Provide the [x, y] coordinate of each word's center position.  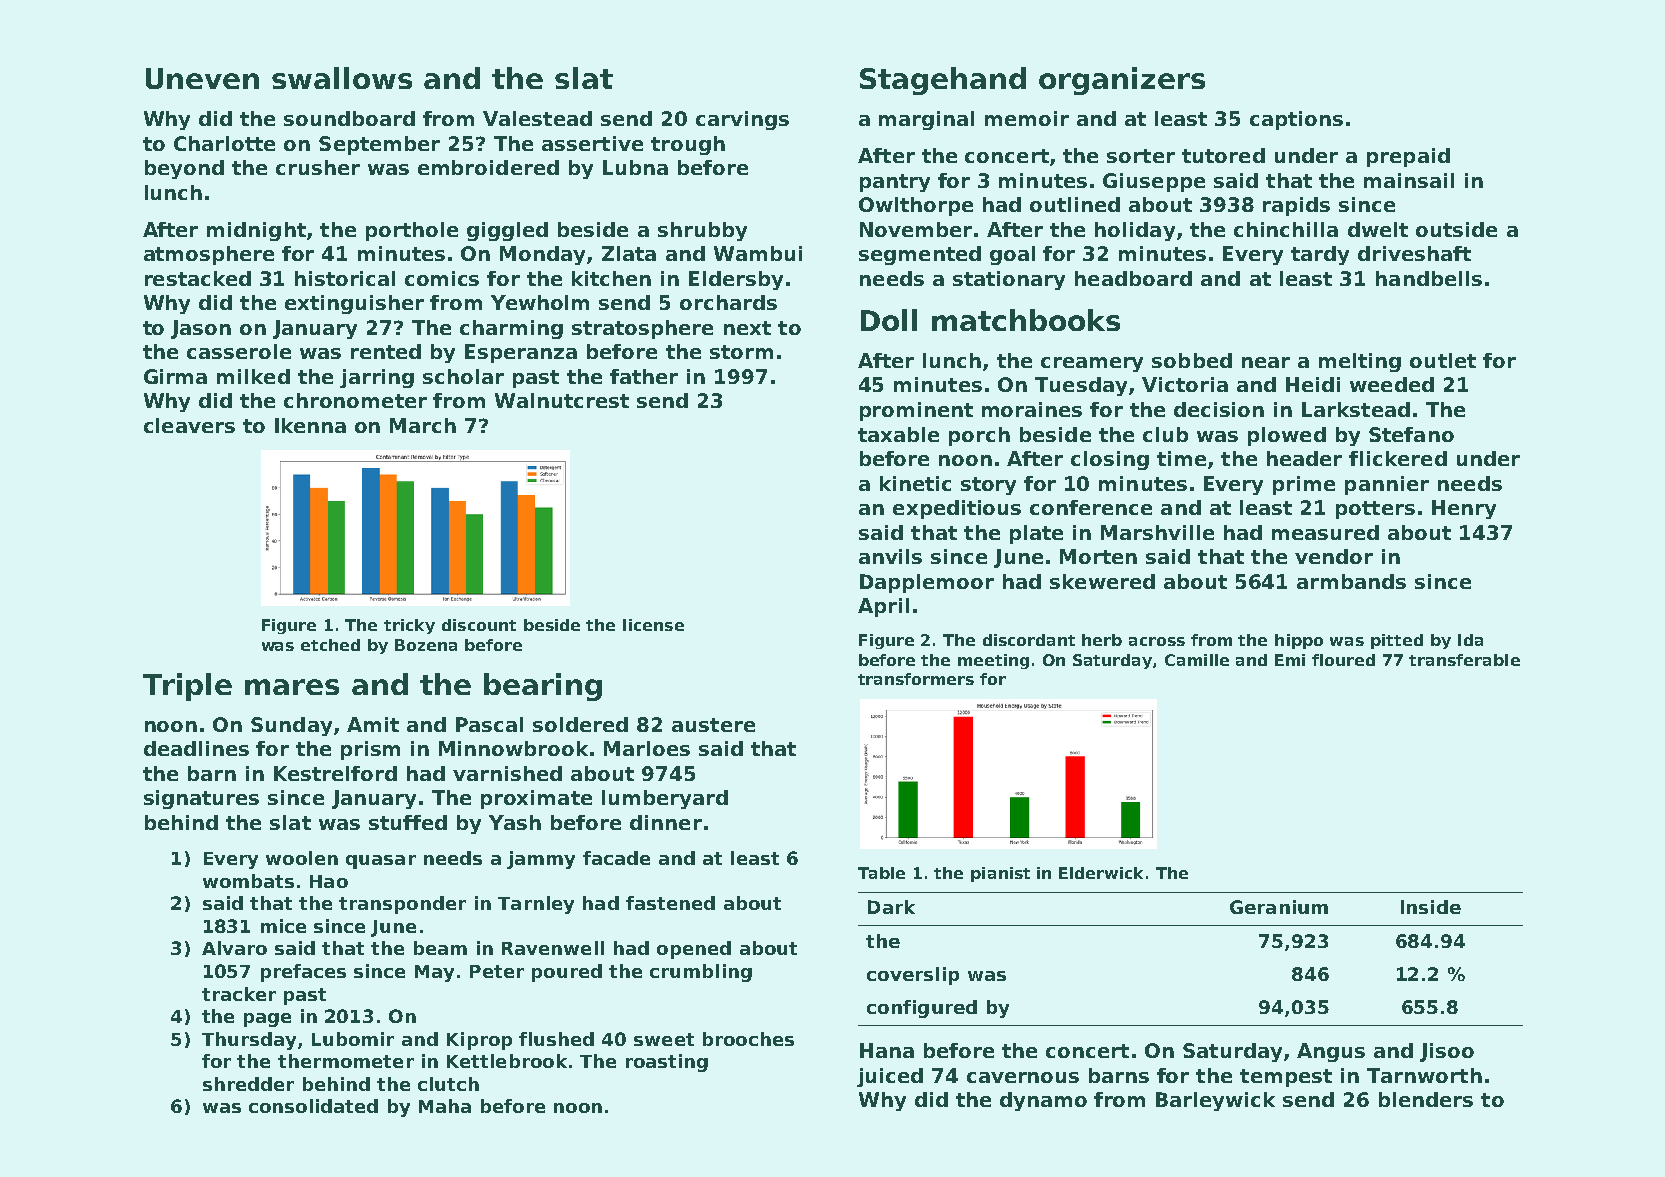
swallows [342, 78]
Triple [187, 687]
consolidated [313, 1106]
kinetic [915, 483]
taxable [898, 434]
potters [1375, 510]
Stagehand [943, 81]
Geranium [1279, 907]
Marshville [1157, 532]
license [653, 625]
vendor [1334, 556]
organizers [1122, 81]
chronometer [355, 400]
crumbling [701, 973]
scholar [463, 376]
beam [440, 948]
